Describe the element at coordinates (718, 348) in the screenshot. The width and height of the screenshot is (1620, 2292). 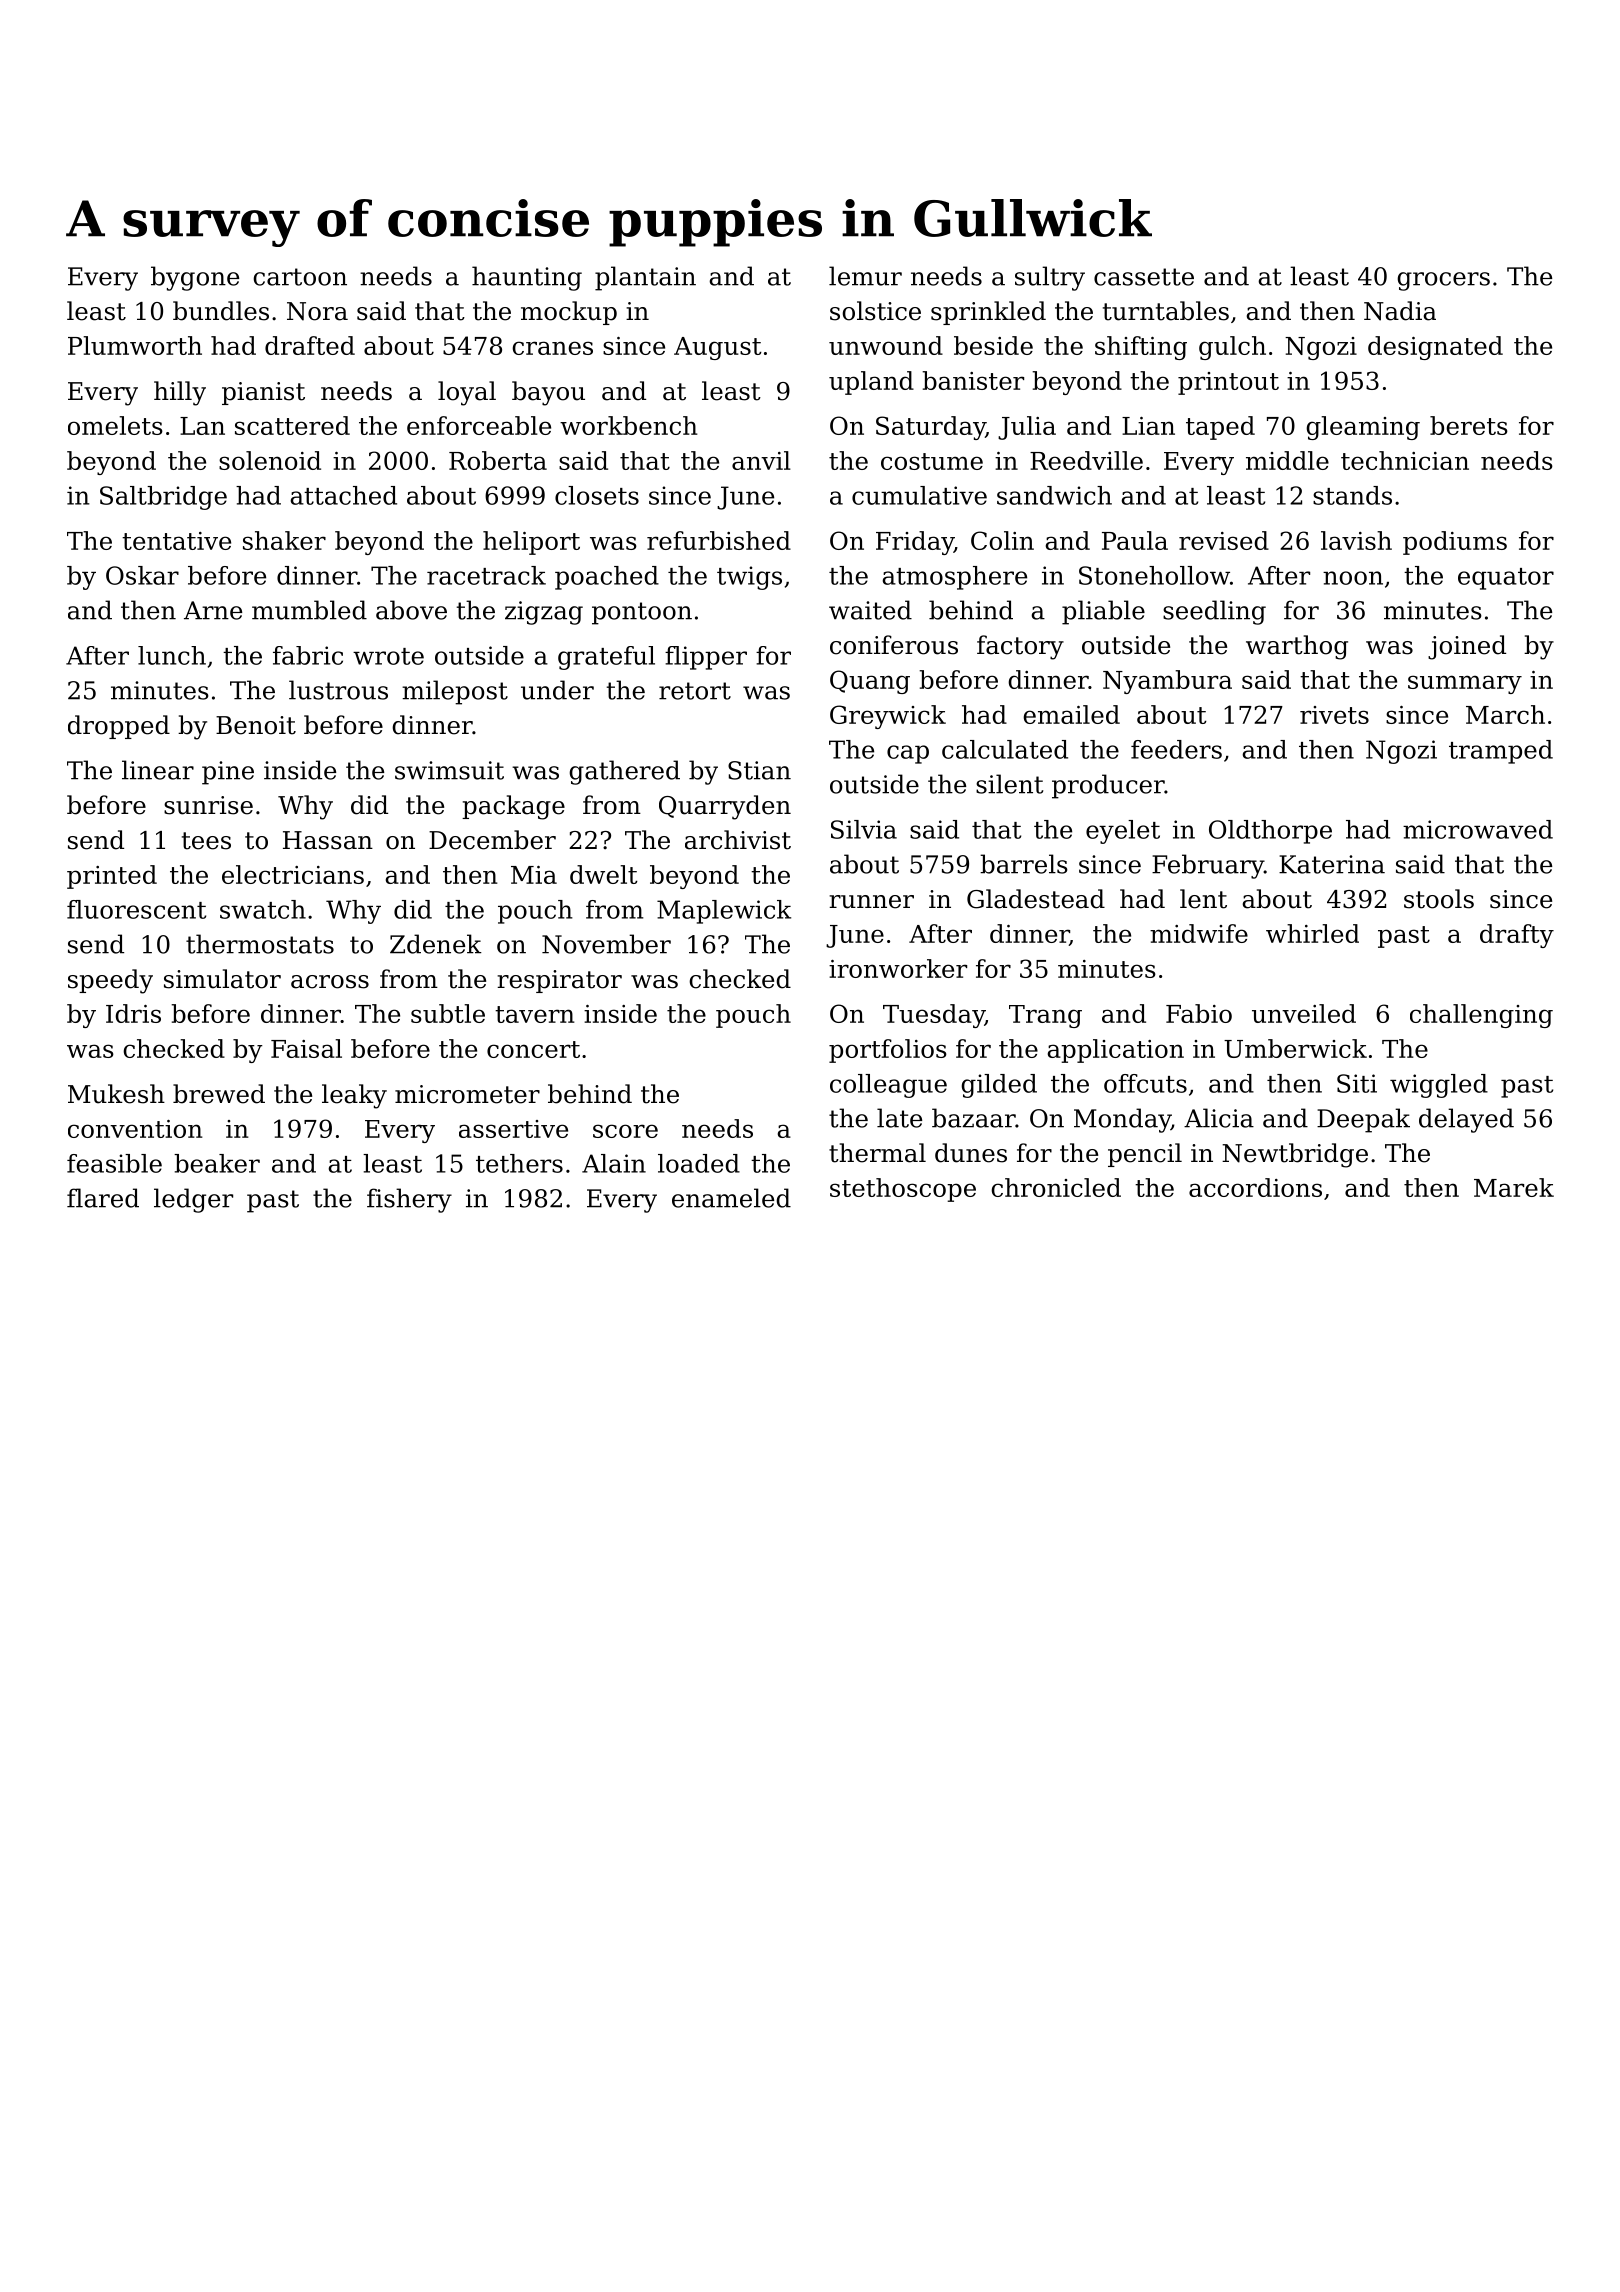
I see `August` at that location.
